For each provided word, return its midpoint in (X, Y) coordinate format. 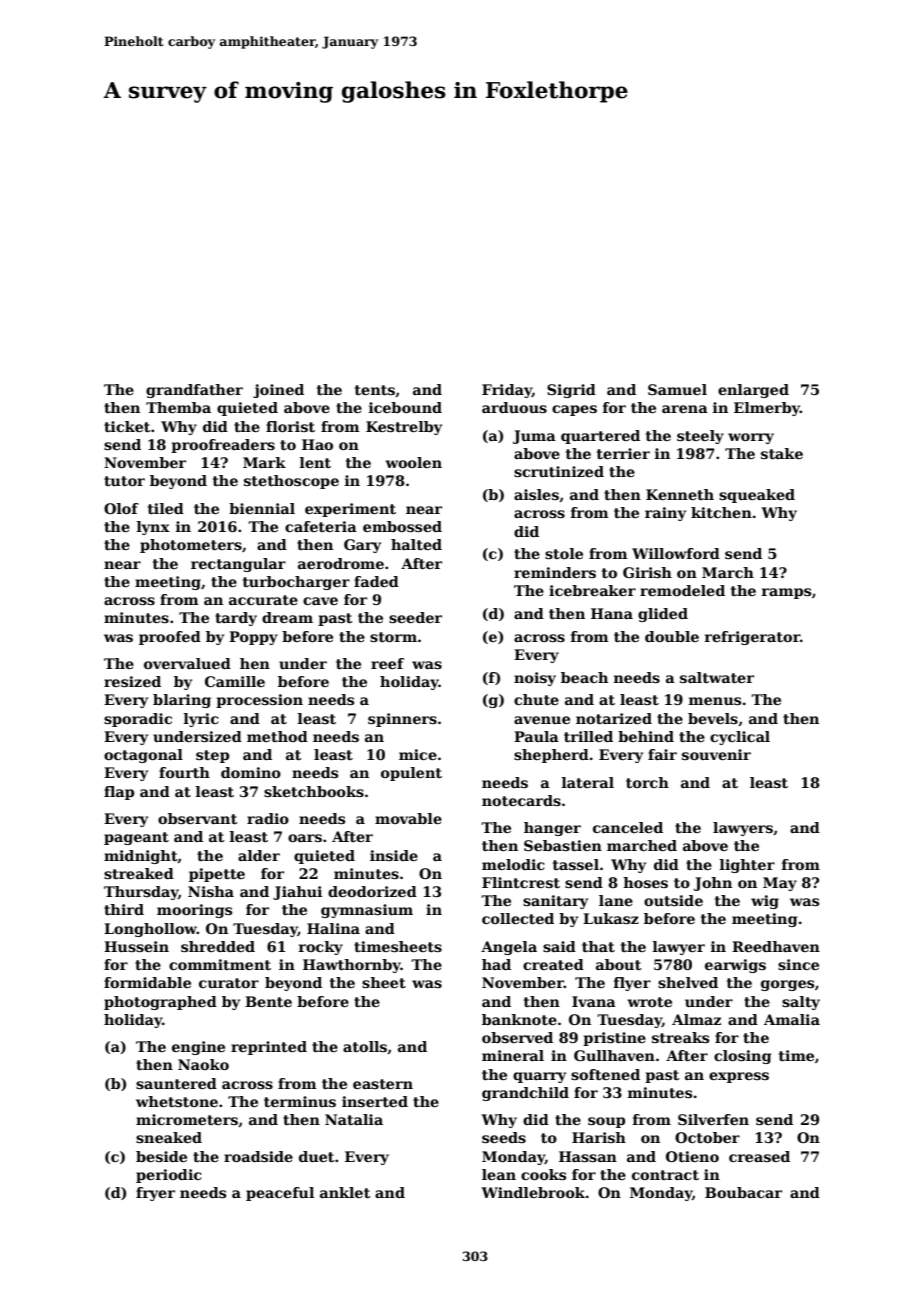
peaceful (280, 1194)
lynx (153, 528)
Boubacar (743, 1192)
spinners (402, 720)
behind (646, 736)
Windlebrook (533, 1192)
